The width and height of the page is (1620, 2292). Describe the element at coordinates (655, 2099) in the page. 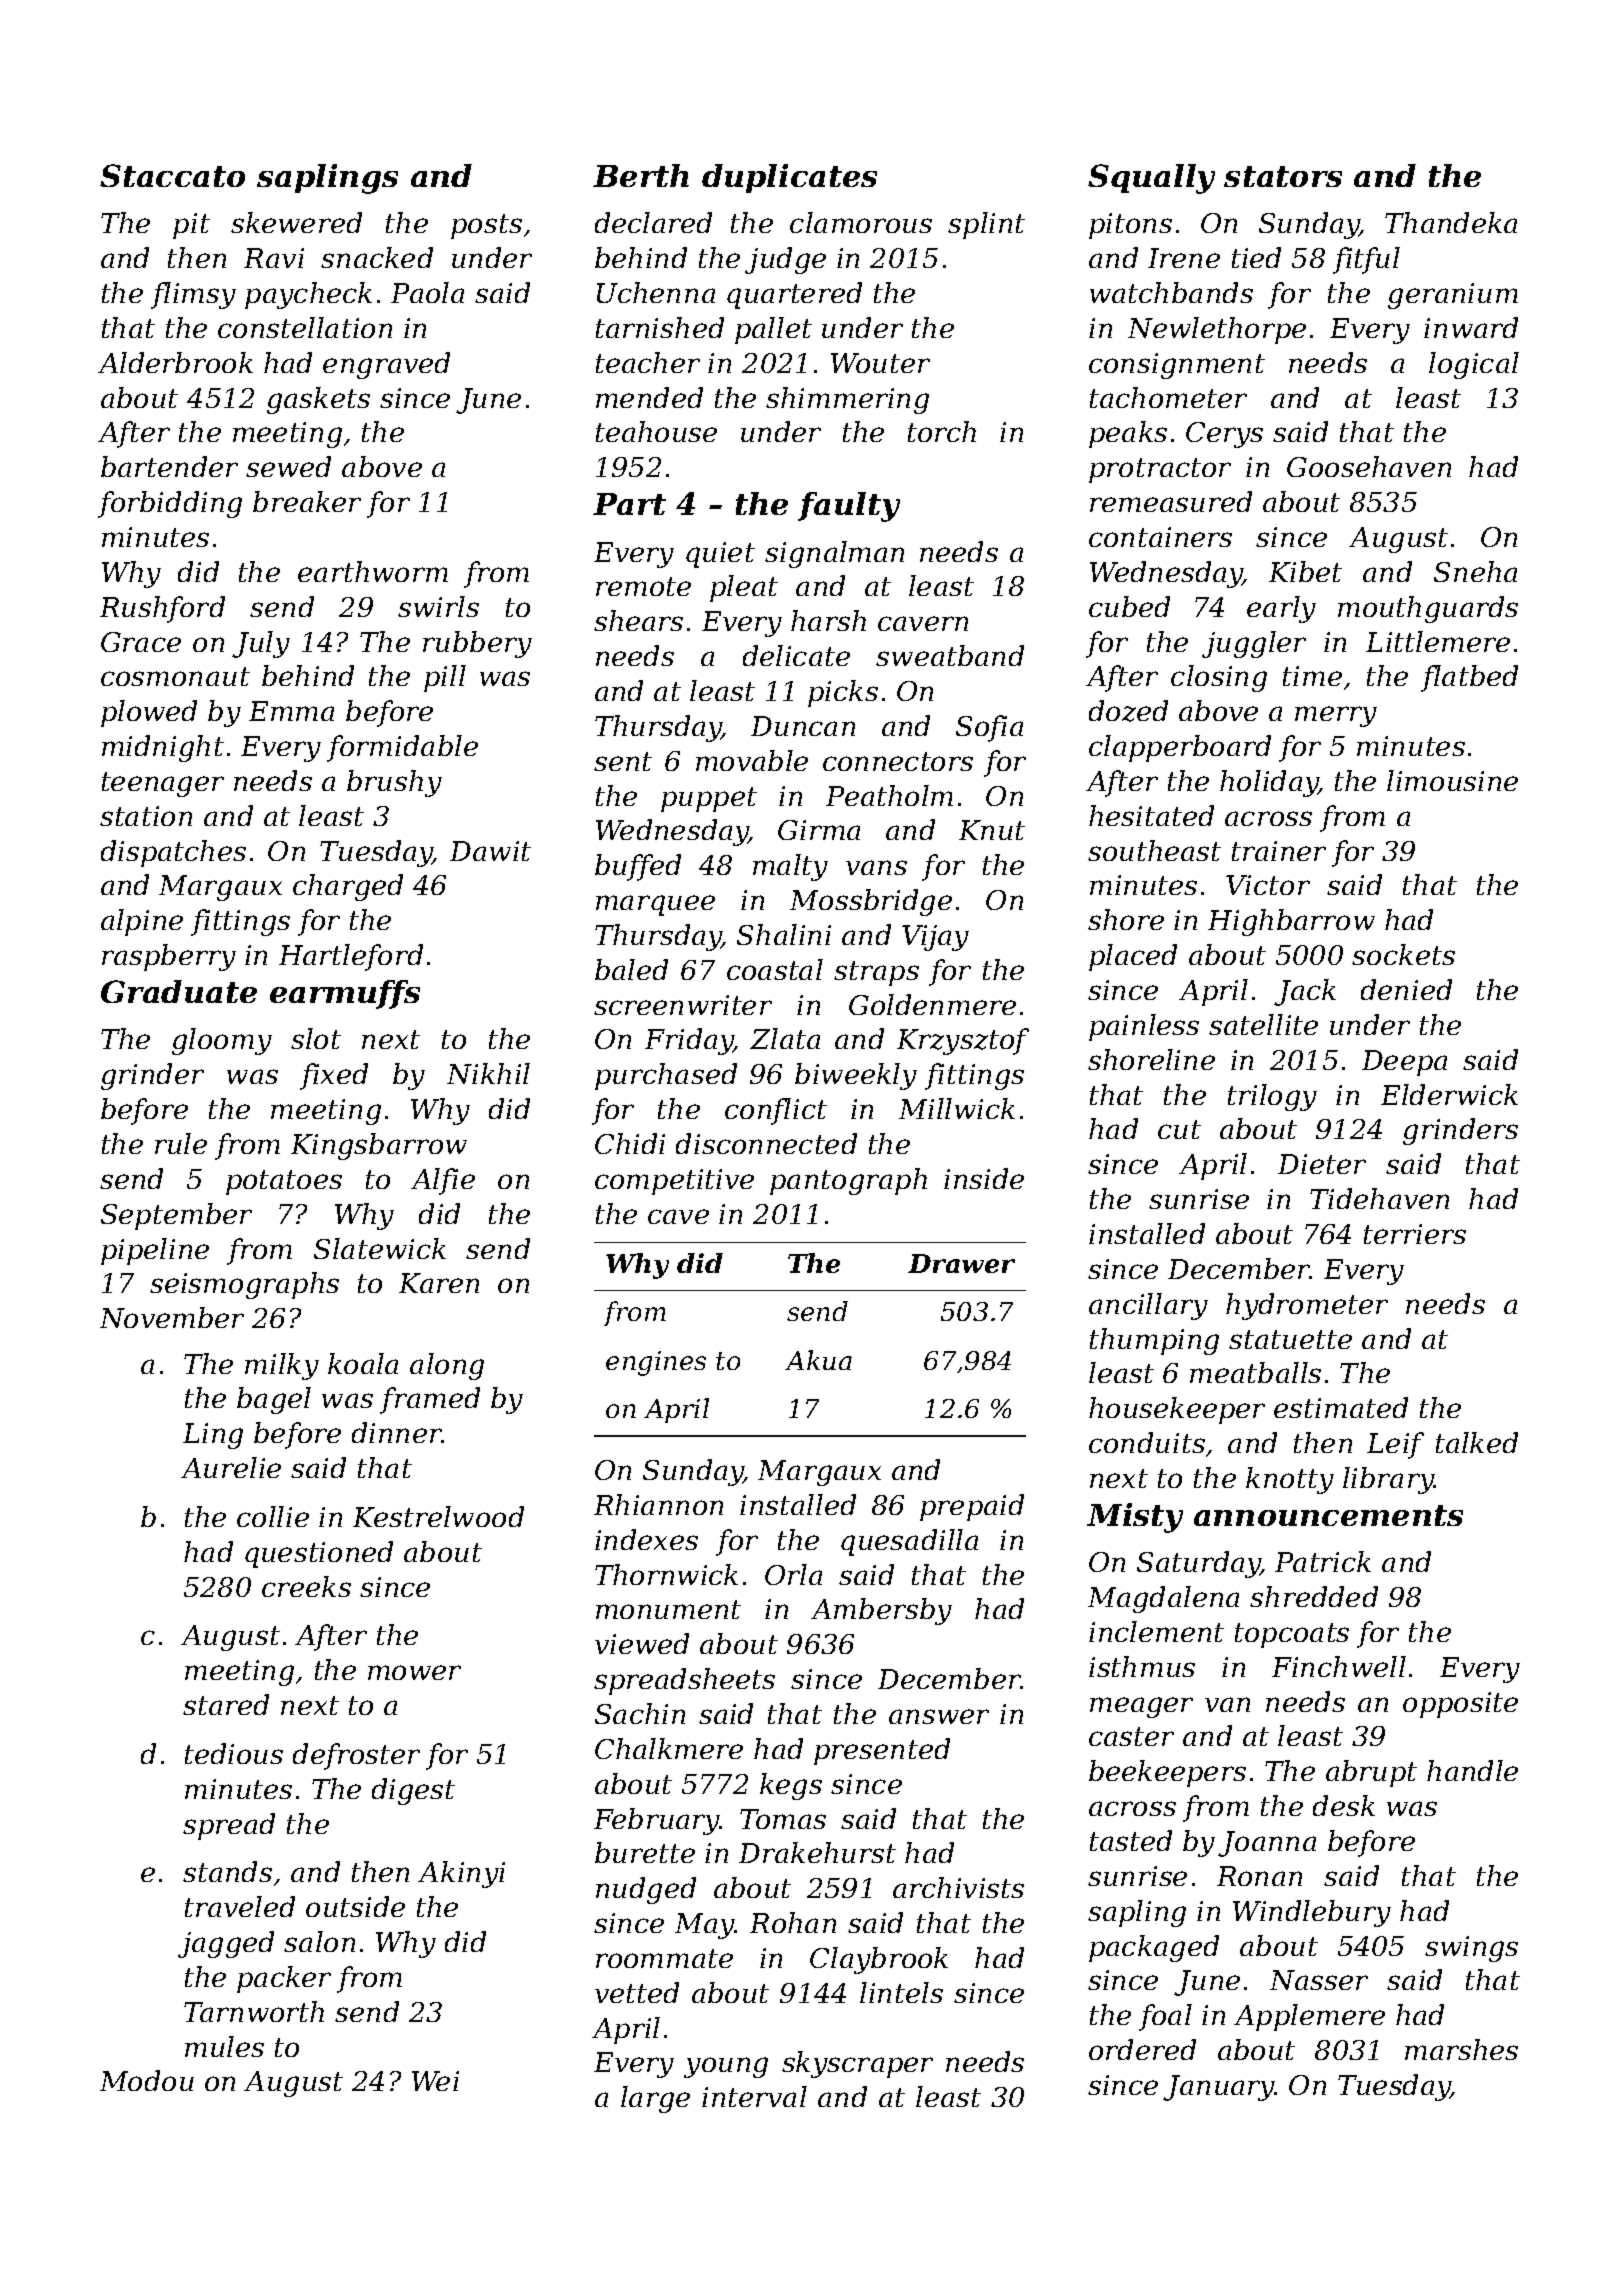

I see `large` at that location.
